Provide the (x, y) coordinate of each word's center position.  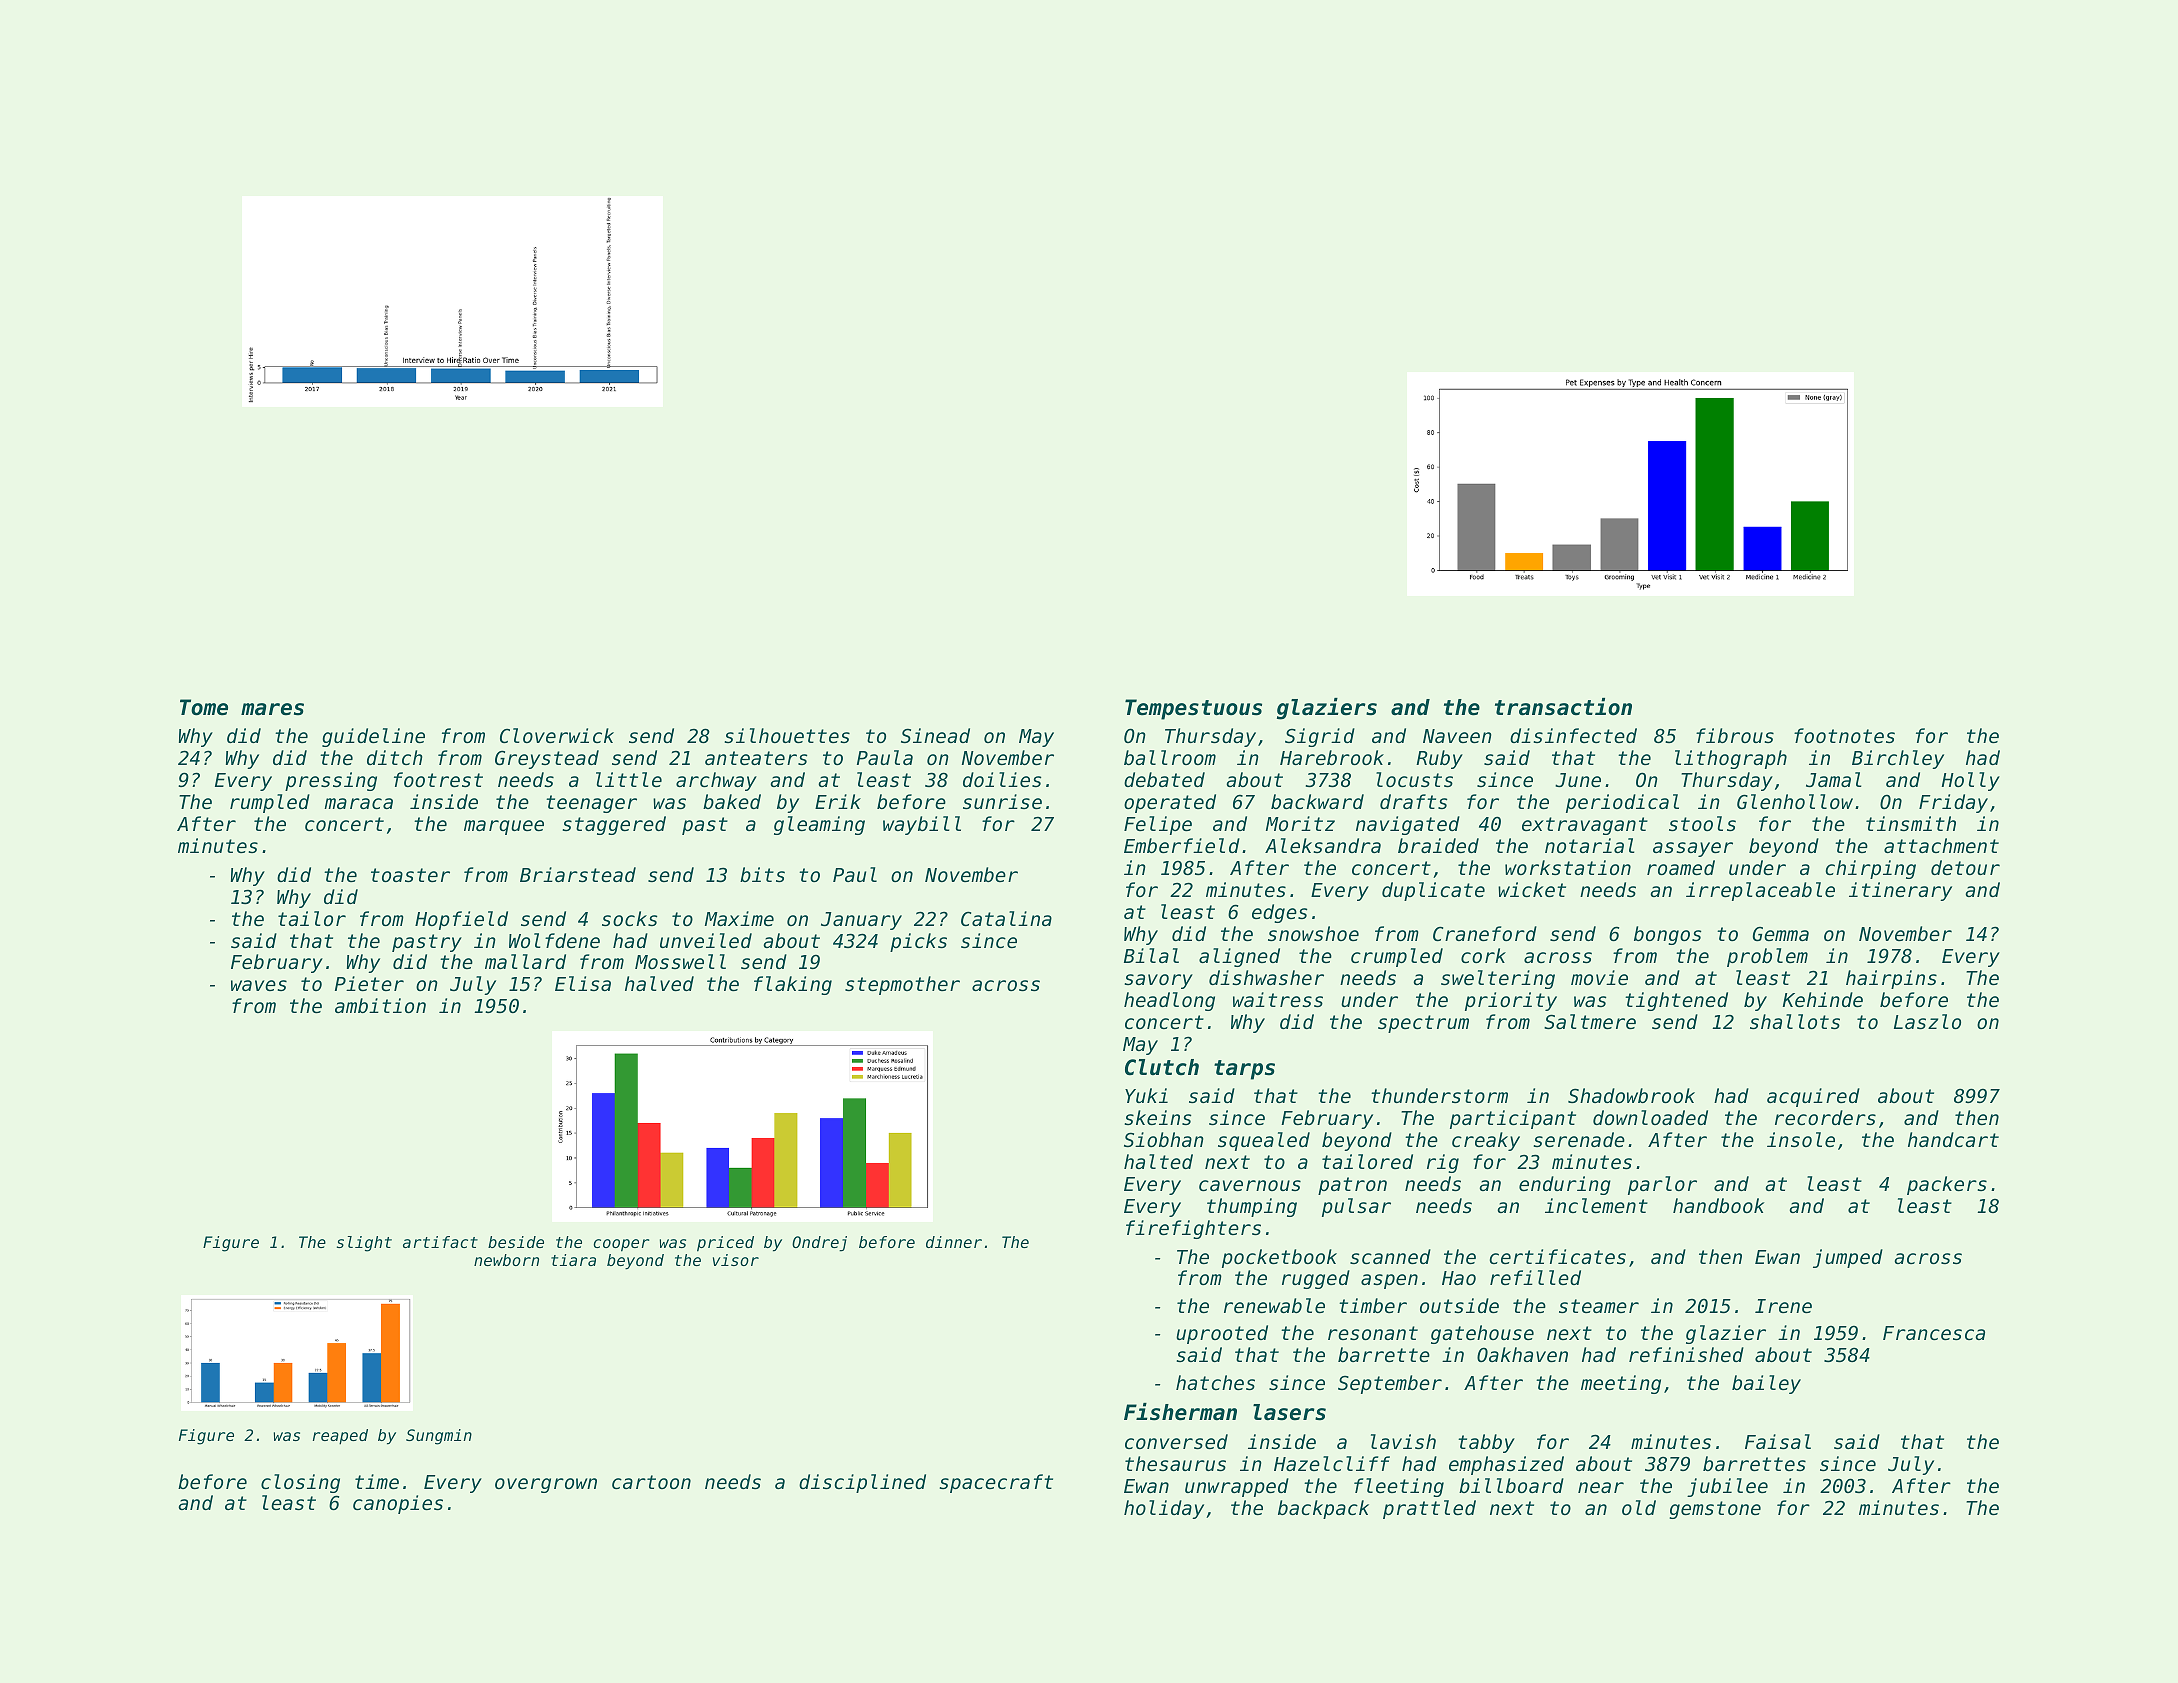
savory (1158, 981)
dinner (954, 1242)
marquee (504, 827)
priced (725, 1244)
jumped (1848, 1258)
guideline (373, 737)
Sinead (935, 735)
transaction (1563, 707)
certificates (1557, 1256)
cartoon (651, 1482)
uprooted (1222, 1334)
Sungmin (439, 1437)
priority (1511, 1001)
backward (1317, 802)
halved (659, 984)
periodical (1622, 803)
